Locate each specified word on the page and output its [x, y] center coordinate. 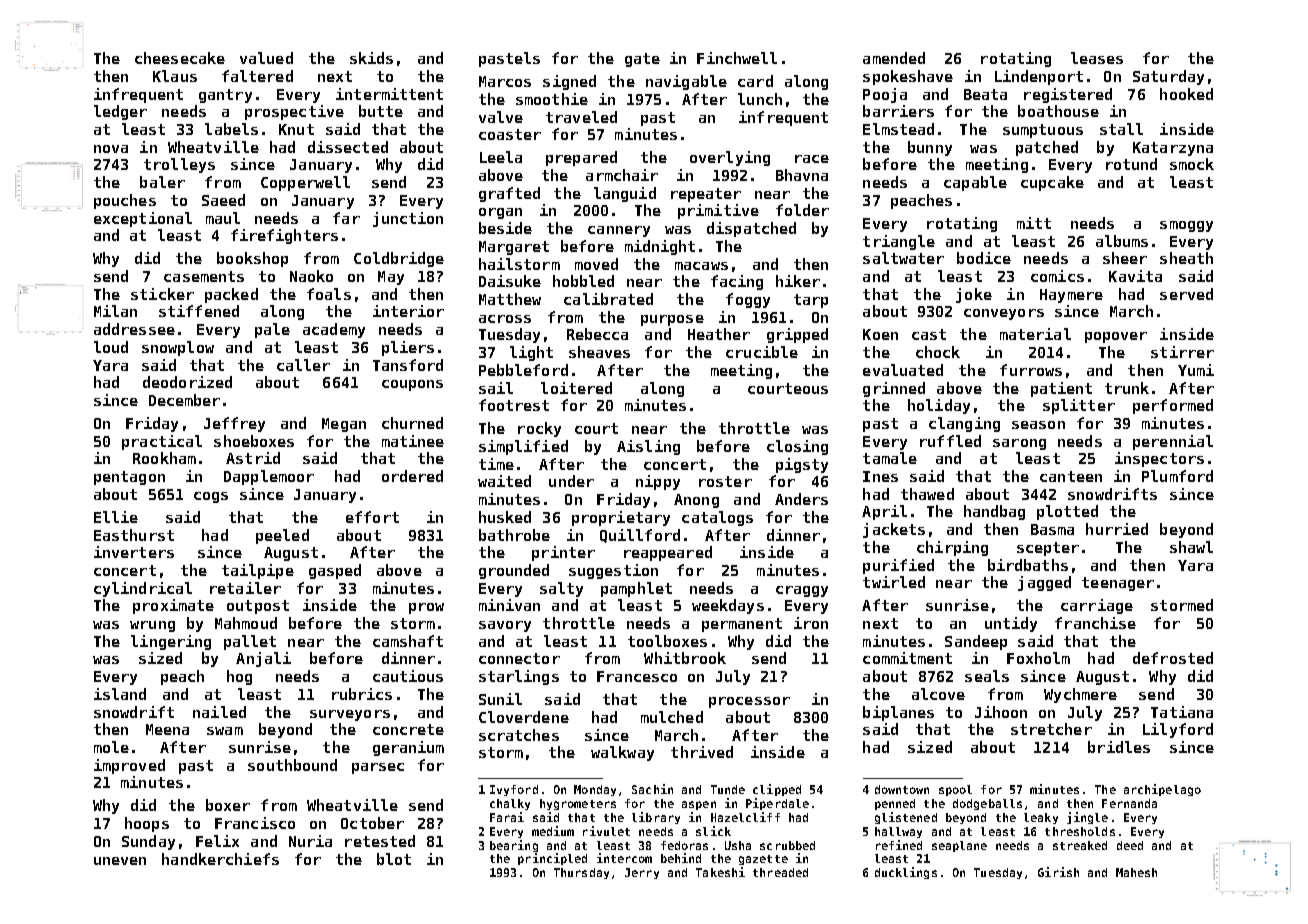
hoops [147, 824]
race [812, 159]
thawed [927, 494]
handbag [994, 512]
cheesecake [180, 58]
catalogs [717, 518]
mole [111, 747]
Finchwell [737, 58]
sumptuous [1043, 131]
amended [894, 58]
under [571, 481]
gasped [335, 571]
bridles [1119, 747]
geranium [408, 748]
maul [223, 218]
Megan [344, 425]
